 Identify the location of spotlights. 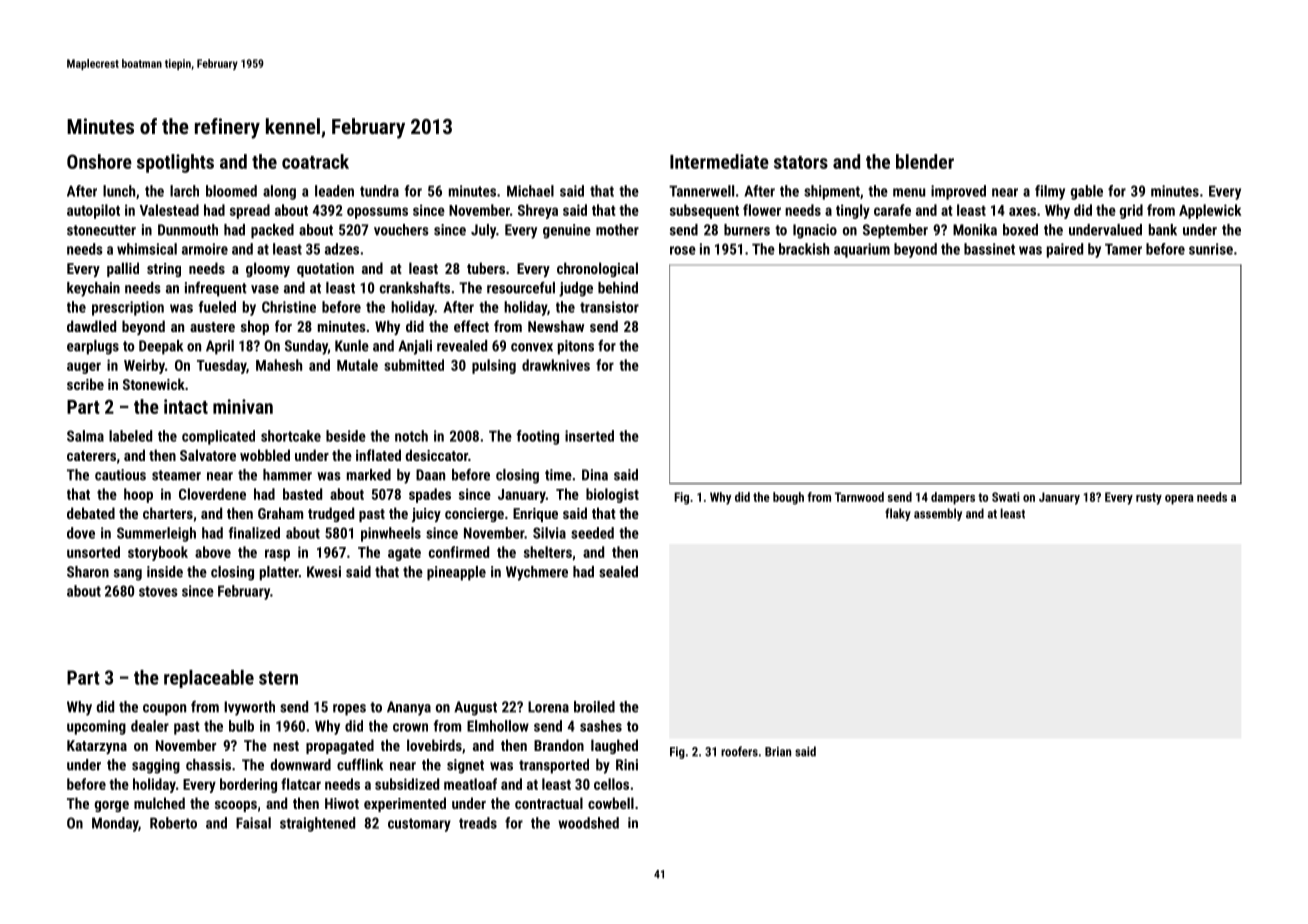
(175, 163).
